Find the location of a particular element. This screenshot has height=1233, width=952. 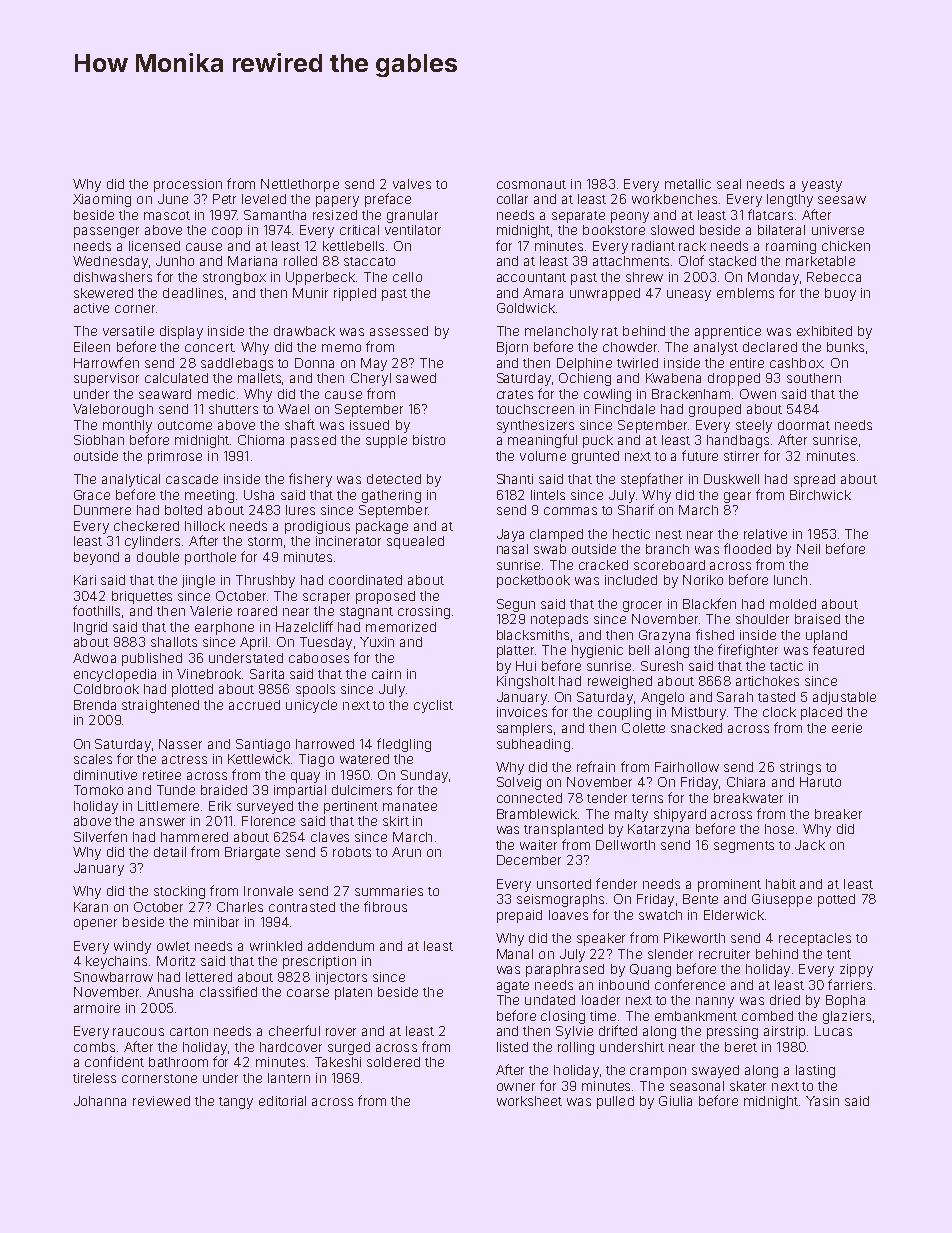

lintels is located at coordinates (548, 495).
